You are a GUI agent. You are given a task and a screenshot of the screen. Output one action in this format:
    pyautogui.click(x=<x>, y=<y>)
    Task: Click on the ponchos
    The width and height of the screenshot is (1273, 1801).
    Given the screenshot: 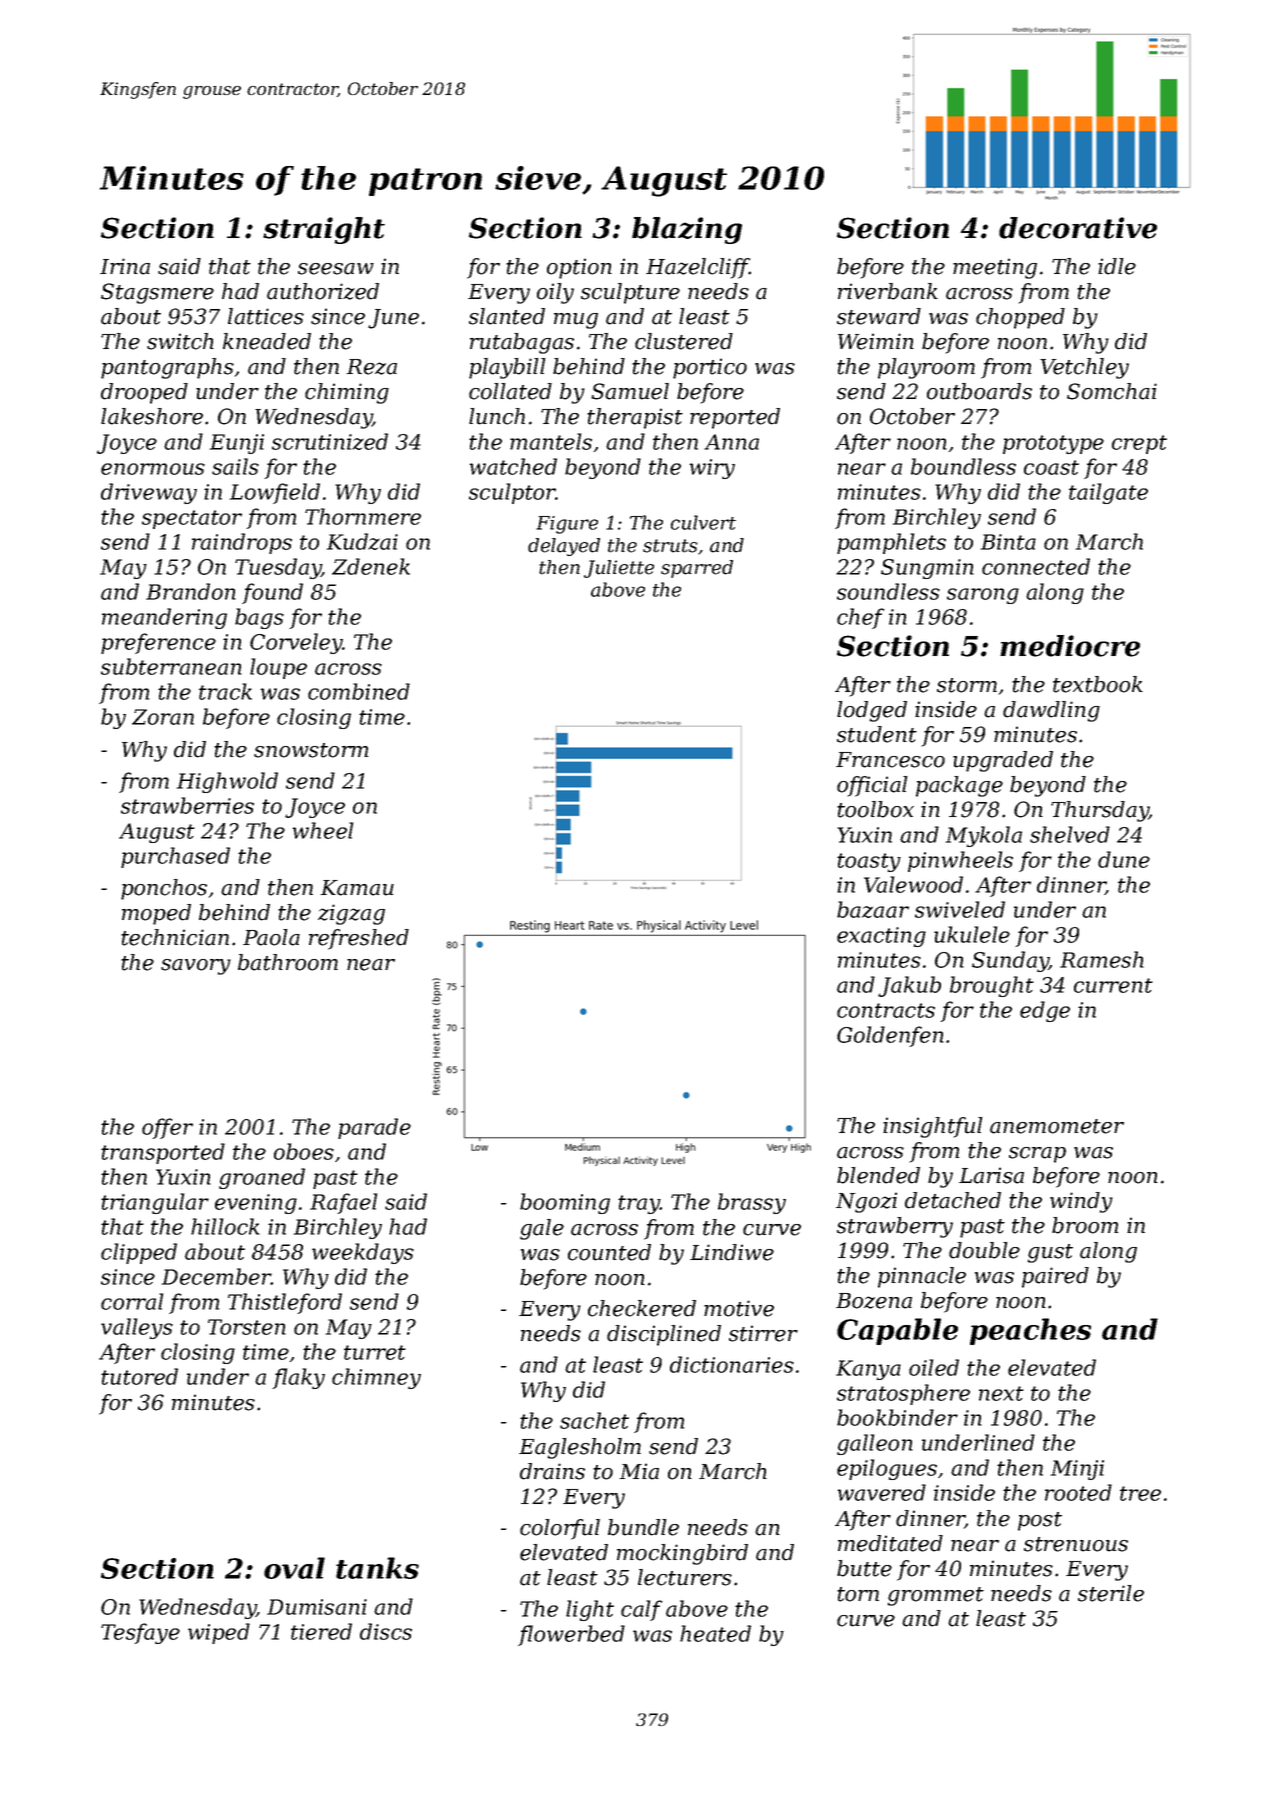 What is the action you would take?
    pyautogui.click(x=164, y=889)
